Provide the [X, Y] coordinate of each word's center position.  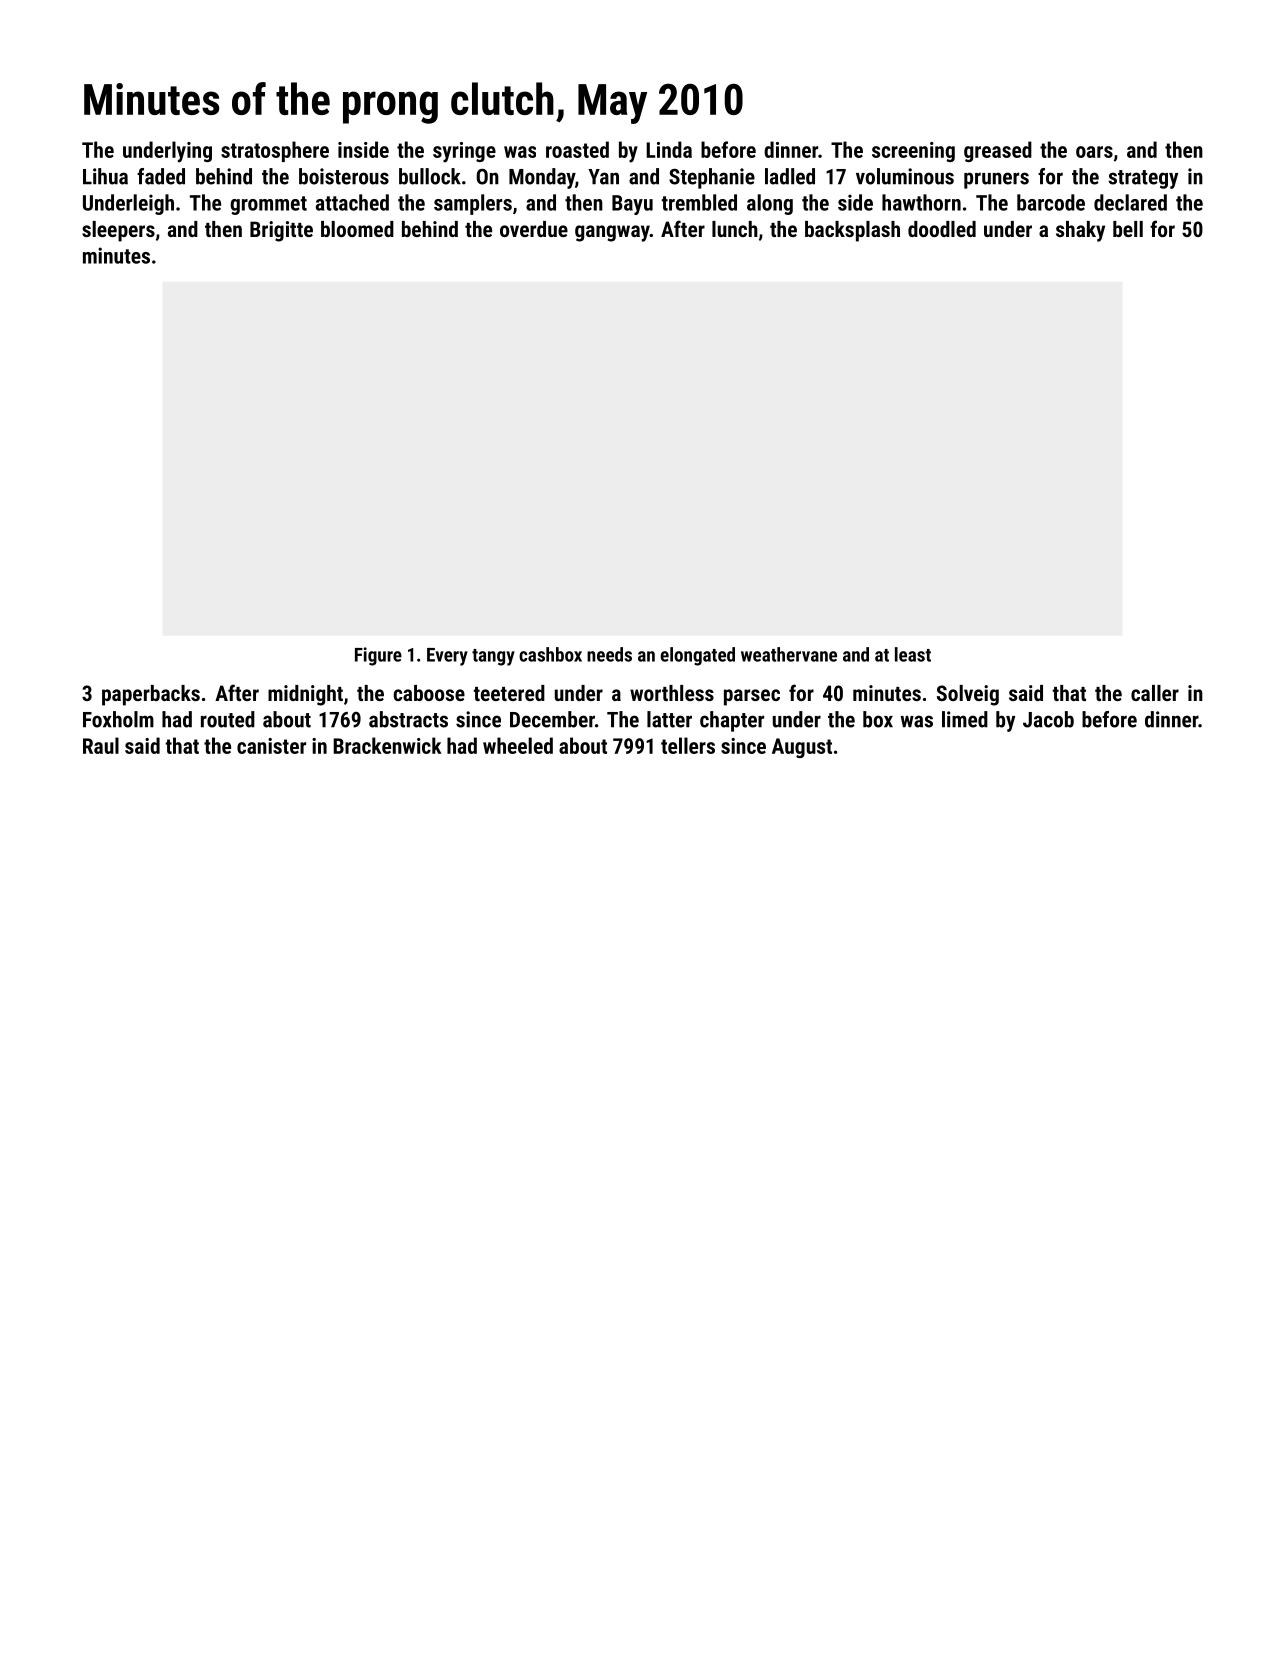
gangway [612, 233]
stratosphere [275, 151]
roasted [577, 149]
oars [1094, 152]
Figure [378, 656]
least [913, 654]
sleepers [118, 231]
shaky [1080, 231]
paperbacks [151, 695]
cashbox [550, 654]
